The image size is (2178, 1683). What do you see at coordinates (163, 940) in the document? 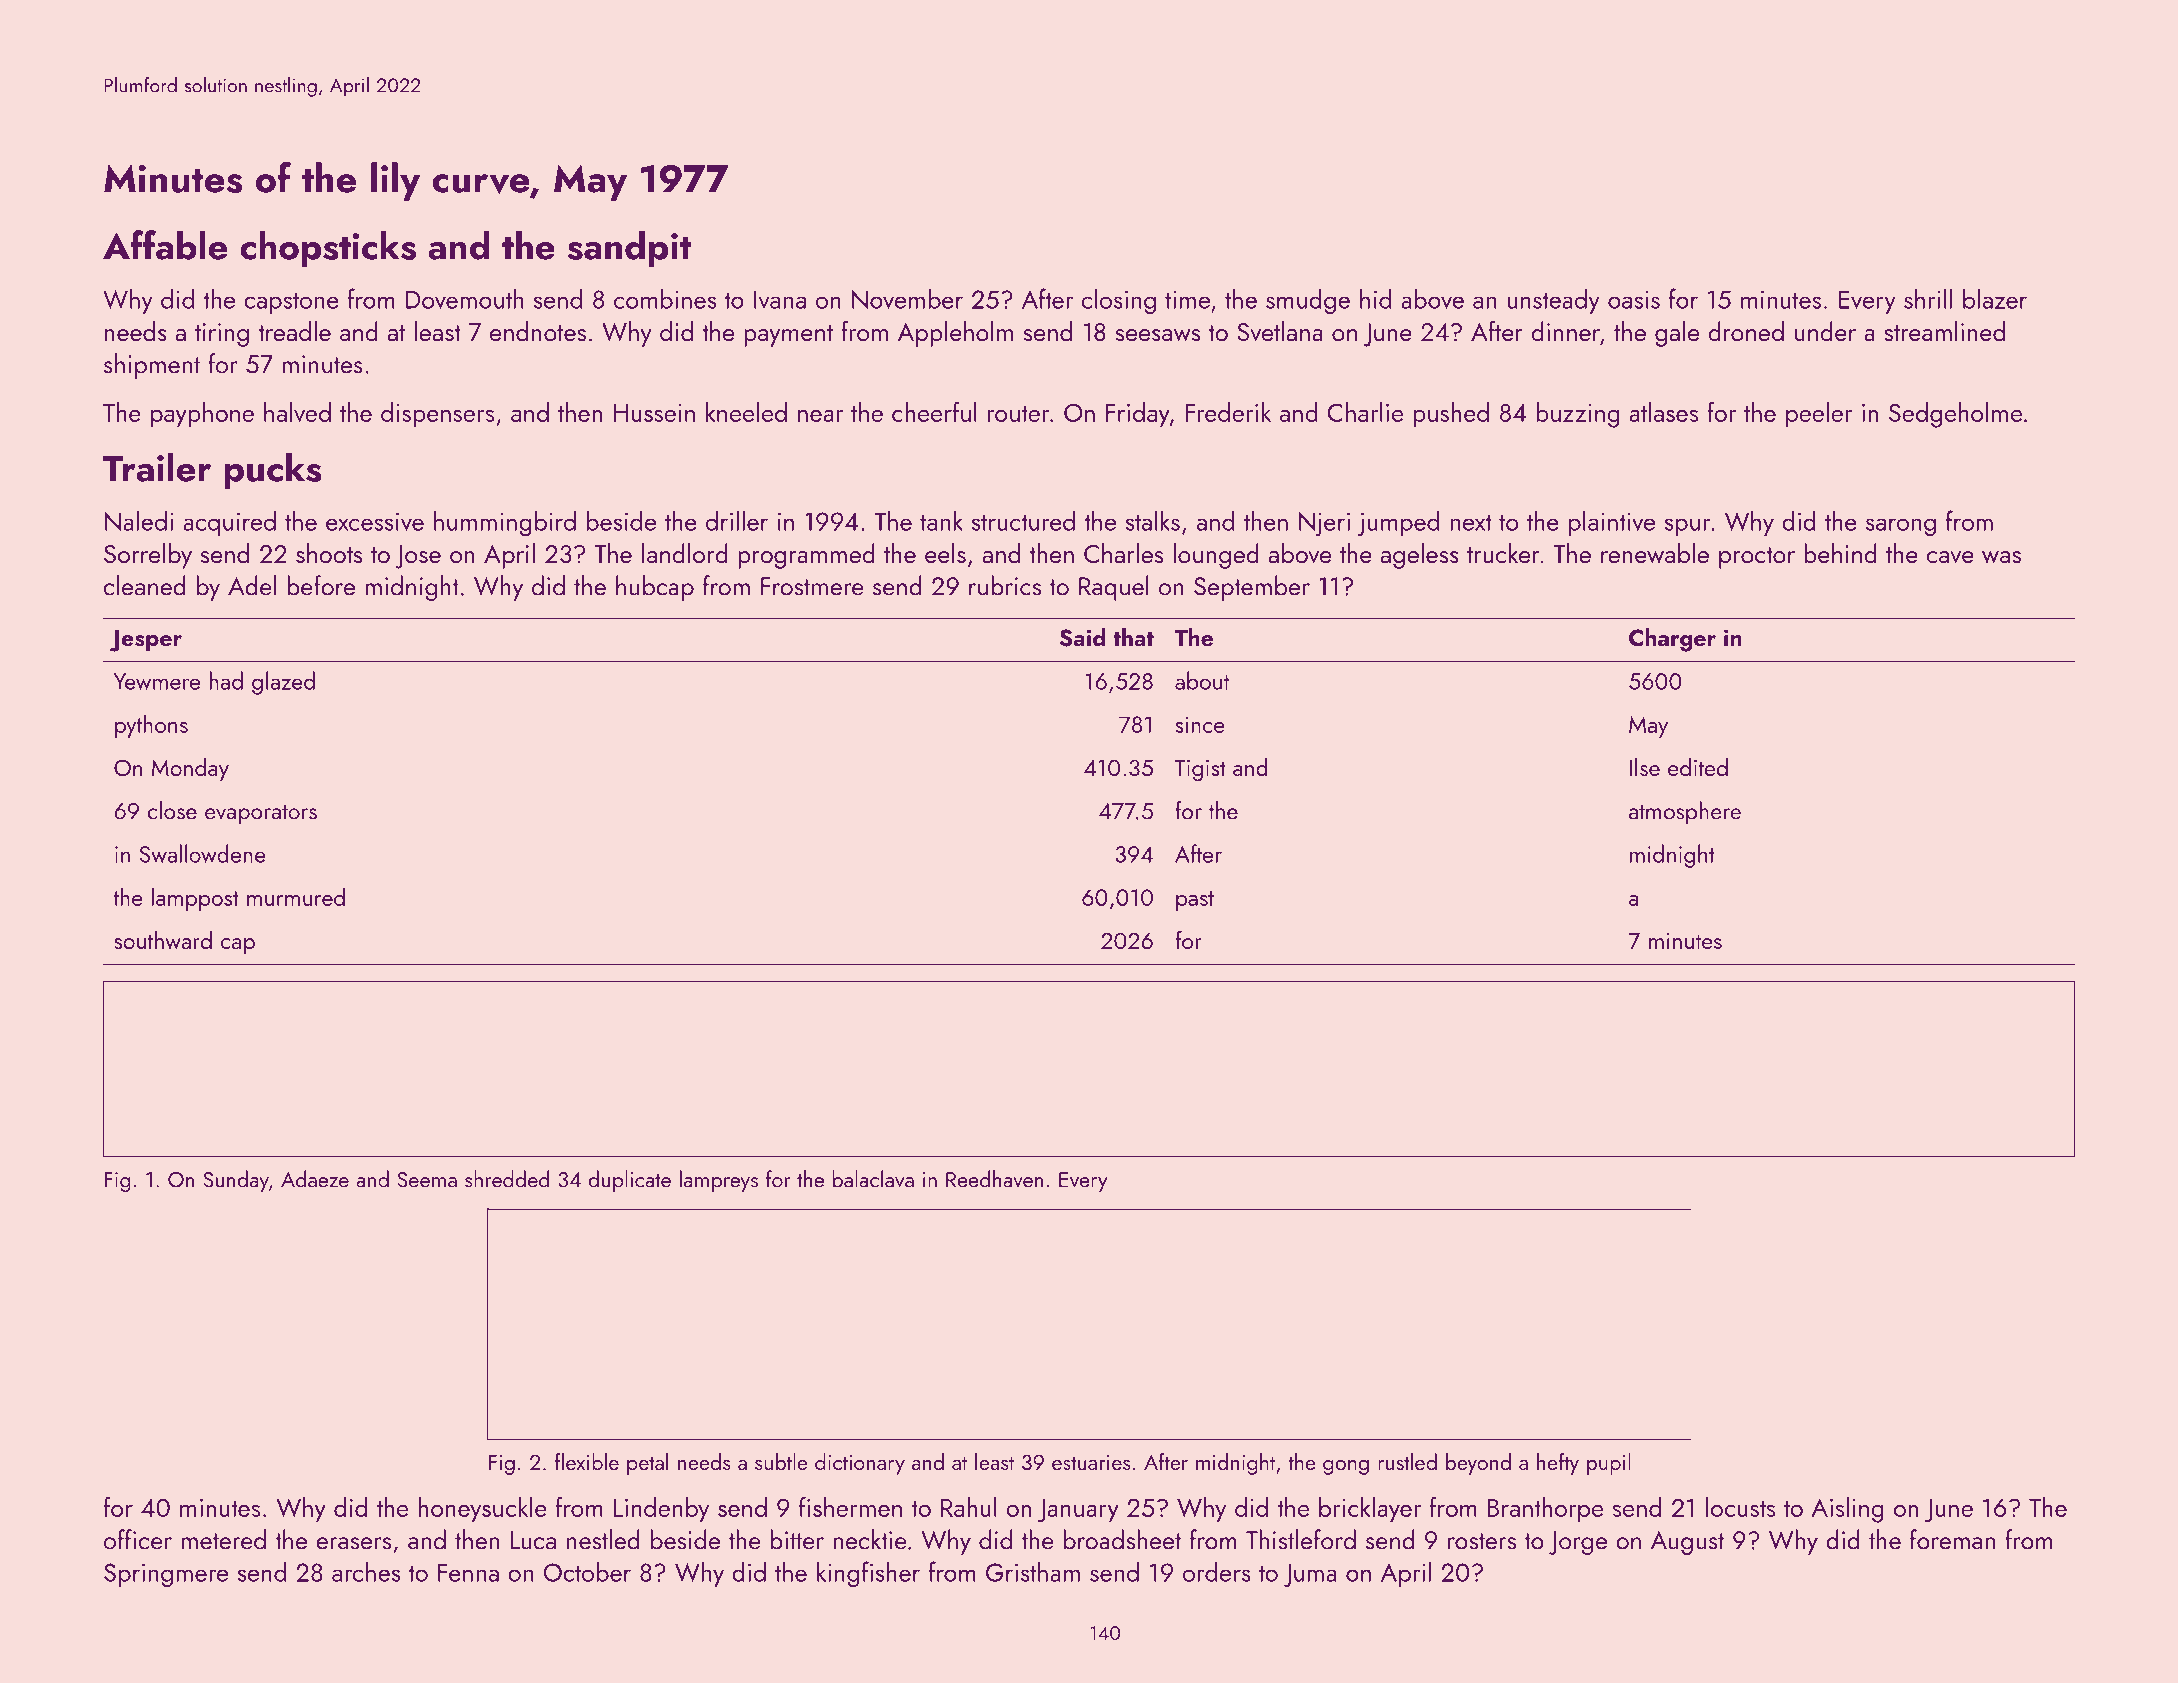
I see `southward` at bounding box center [163, 940].
